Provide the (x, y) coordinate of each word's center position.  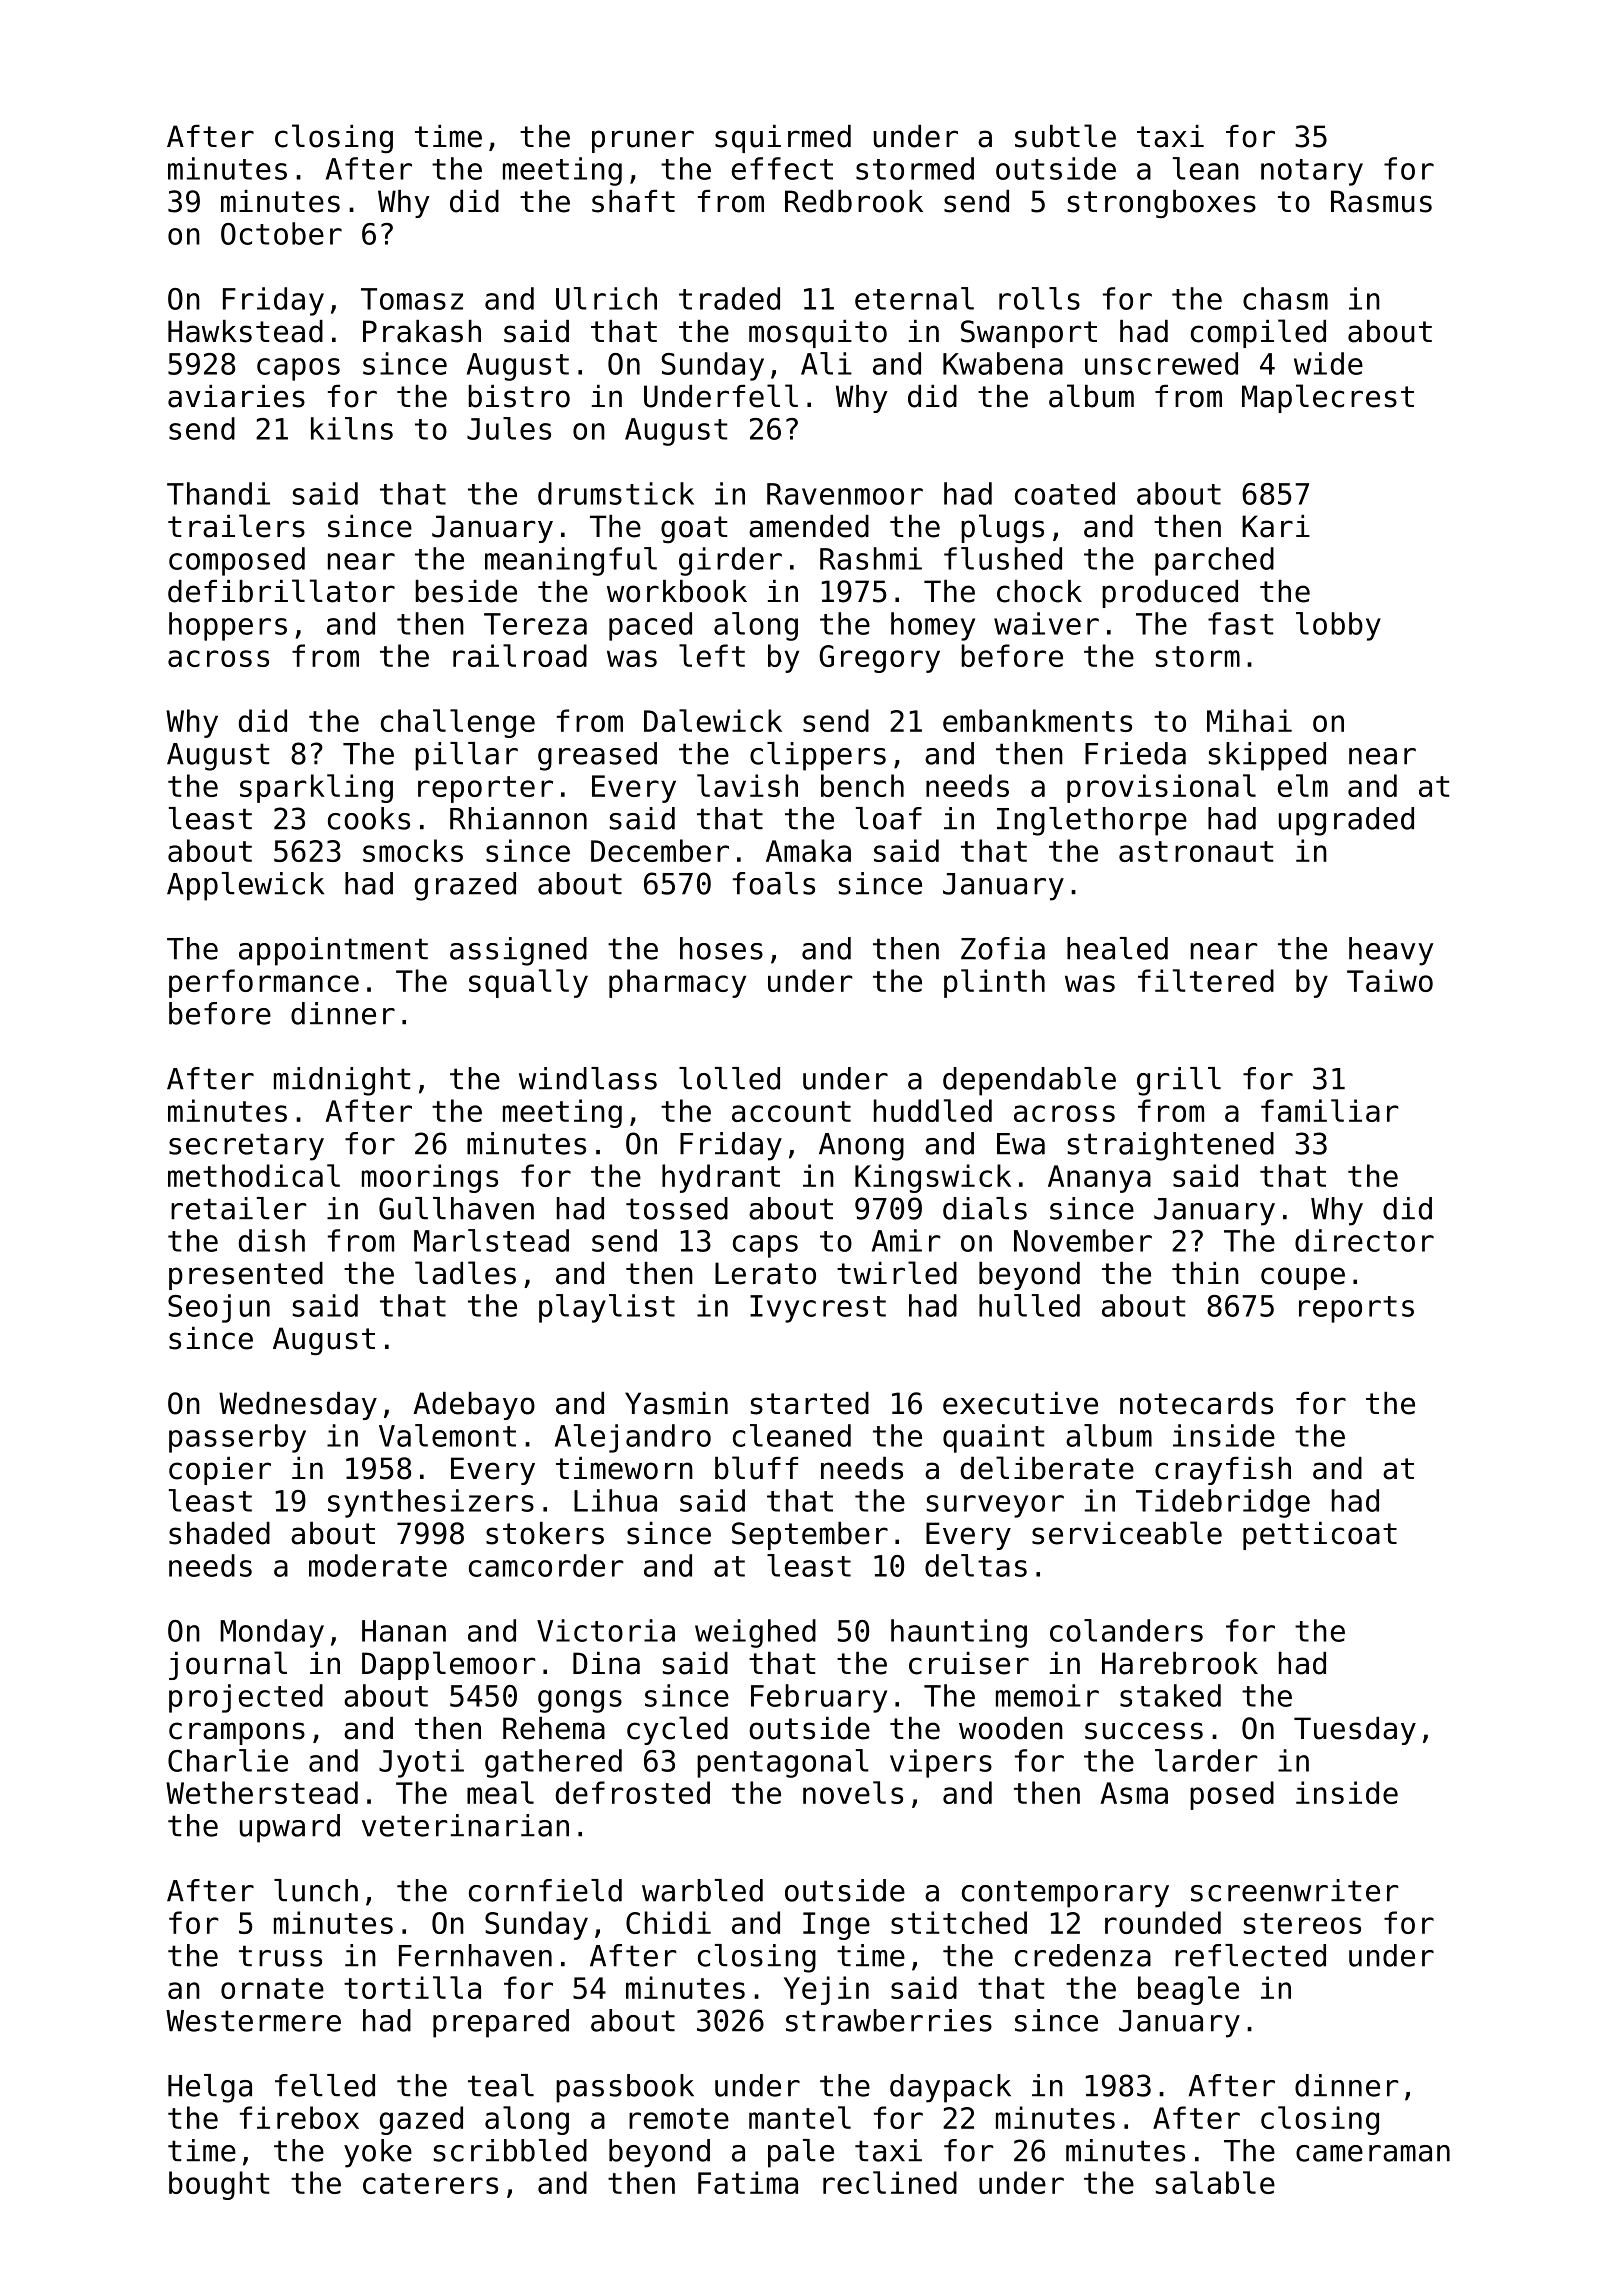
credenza (1083, 1955)
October (281, 233)
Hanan (404, 1631)
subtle (1065, 136)
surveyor (995, 1506)
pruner (643, 141)
